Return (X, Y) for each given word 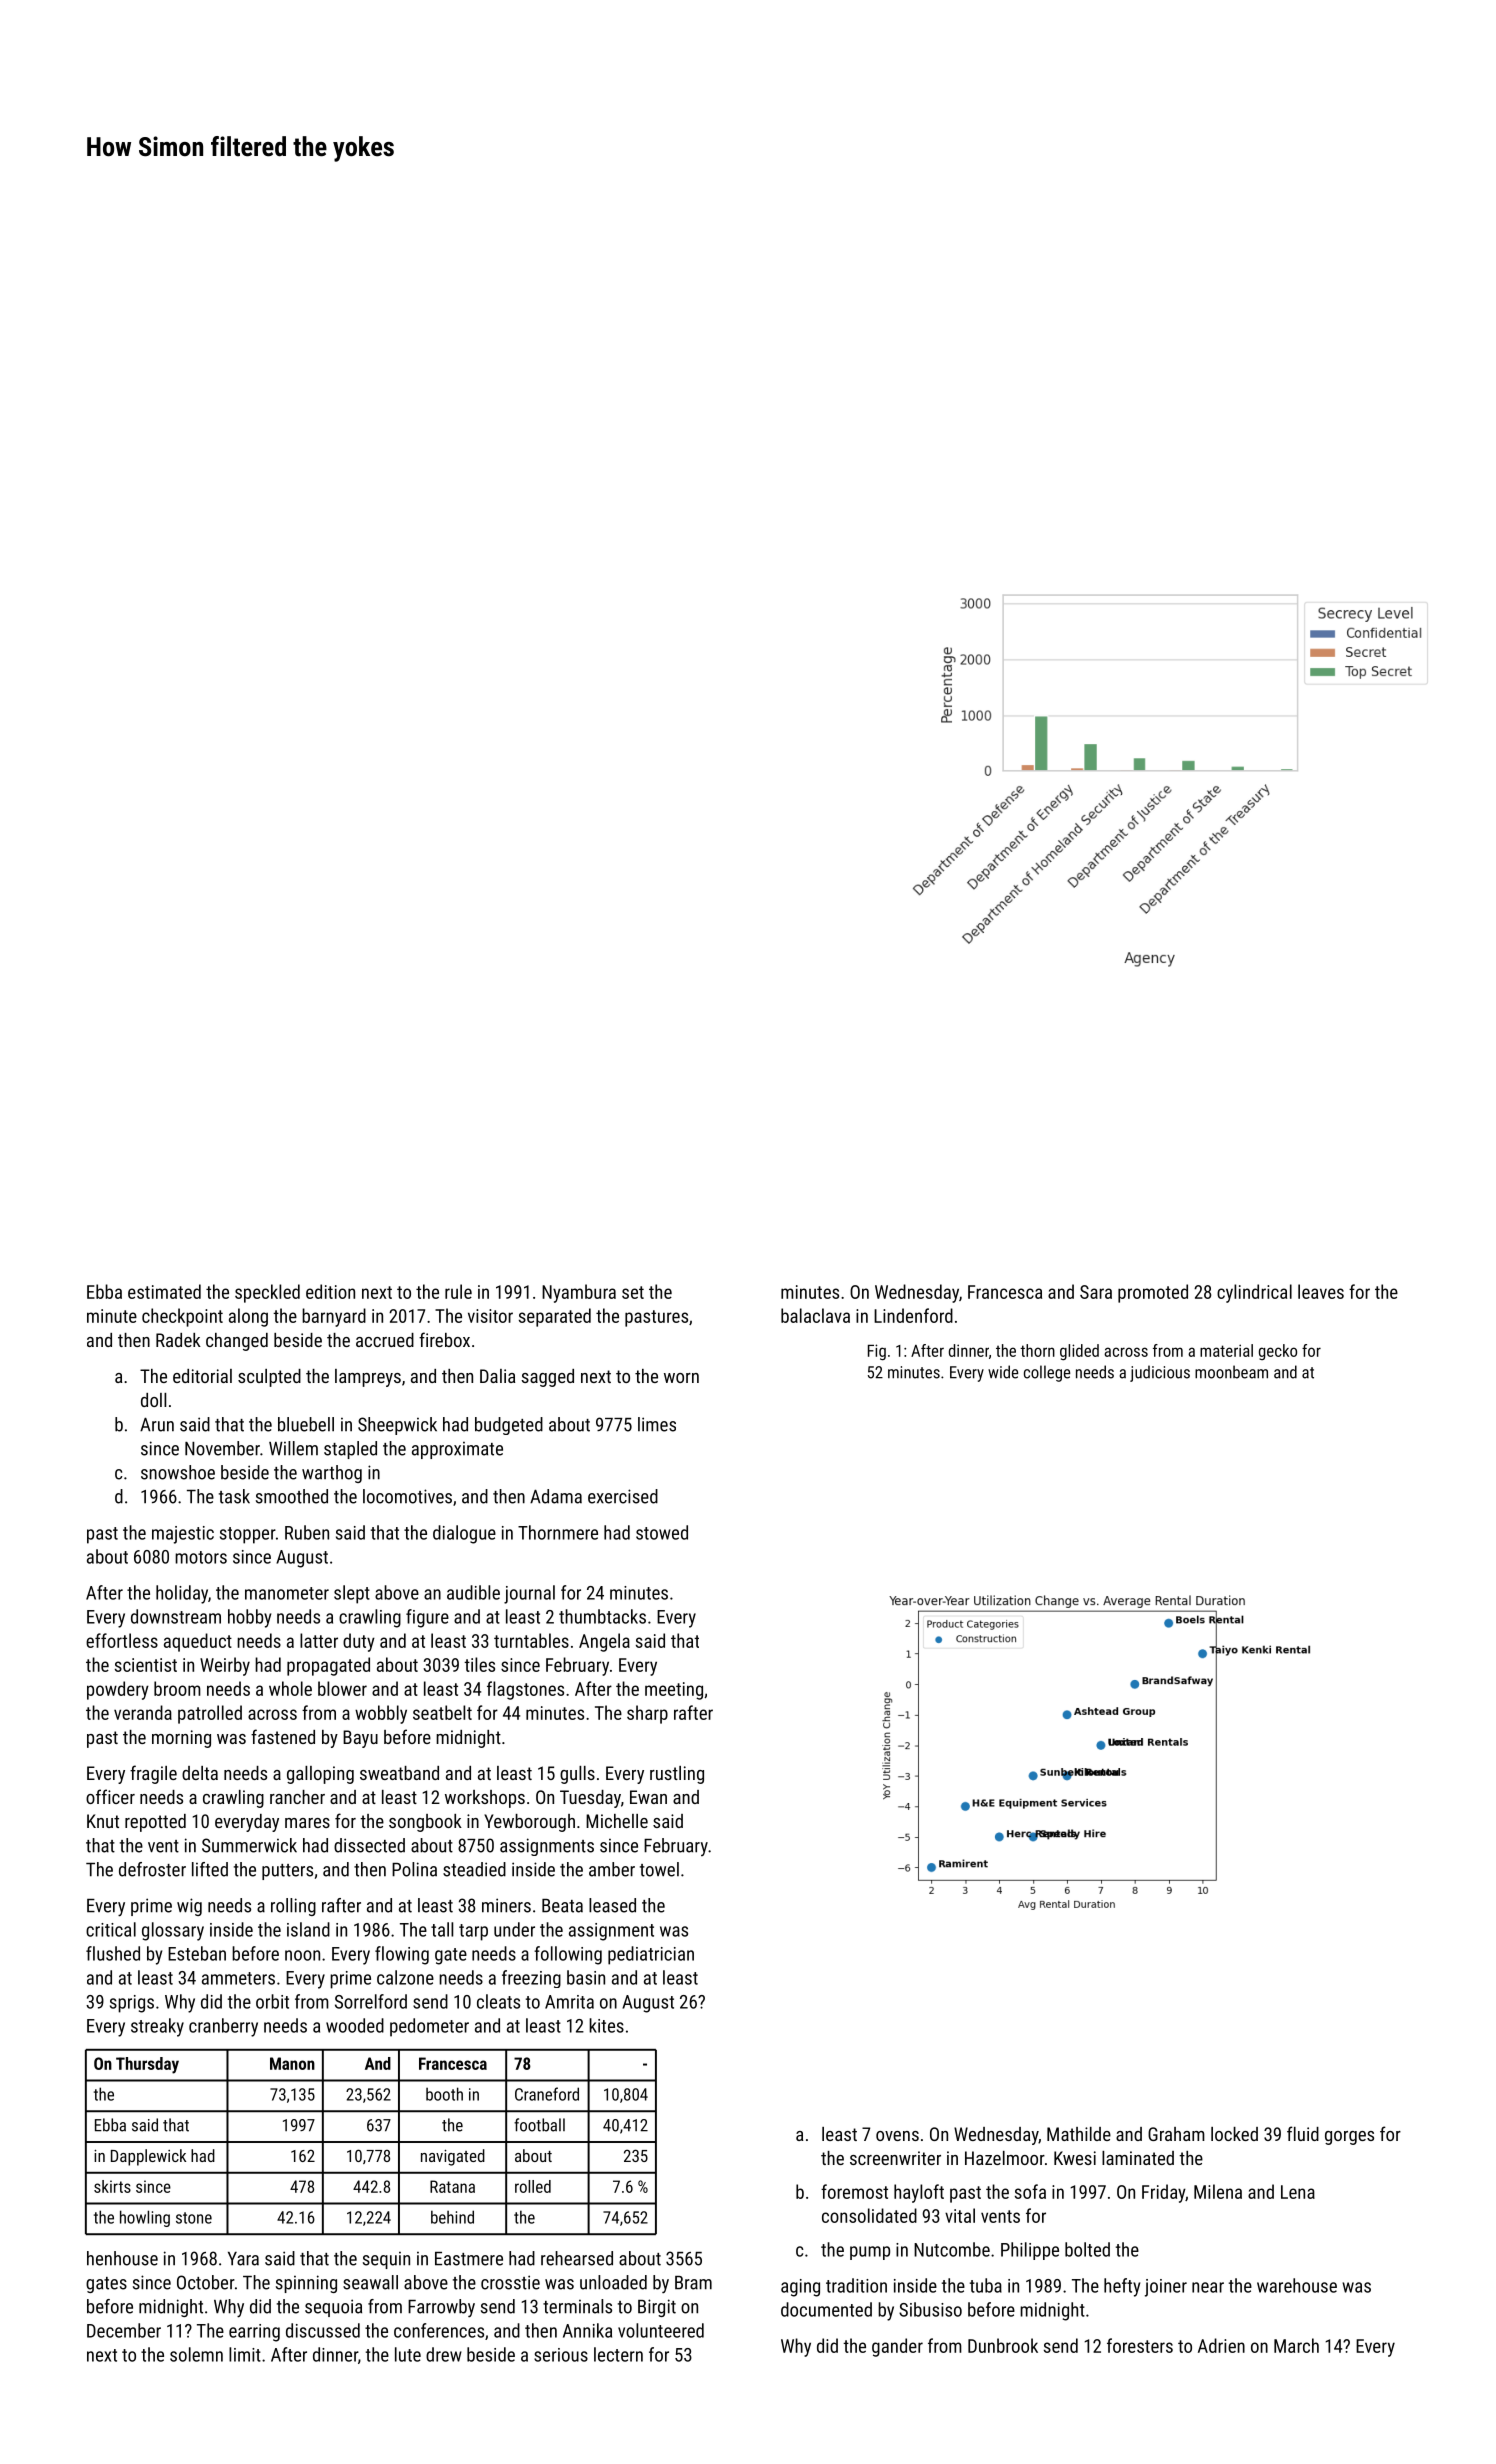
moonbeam (1231, 1372)
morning (181, 1739)
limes (657, 1424)
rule (458, 1291)
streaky (157, 2027)
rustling (677, 1775)
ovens (897, 2136)
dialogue (464, 1534)
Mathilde (1079, 2134)
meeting (674, 1691)
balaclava (815, 1315)
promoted (1153, 1293)
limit (245, 2354)
